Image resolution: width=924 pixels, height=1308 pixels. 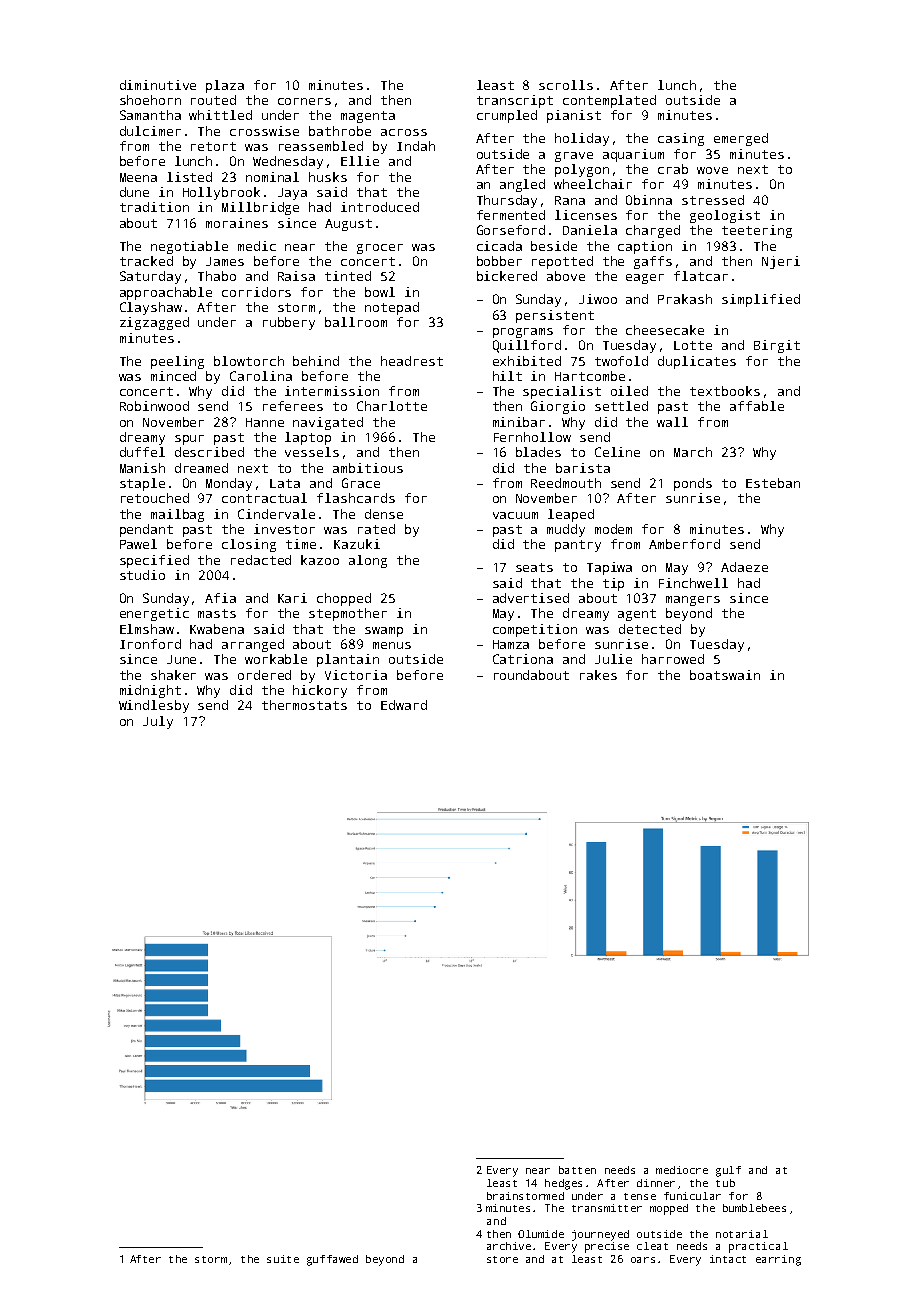 What do you see at coordinates (304, 705) in the page?
I see `thermostats` at bounding box center [304, 705].
